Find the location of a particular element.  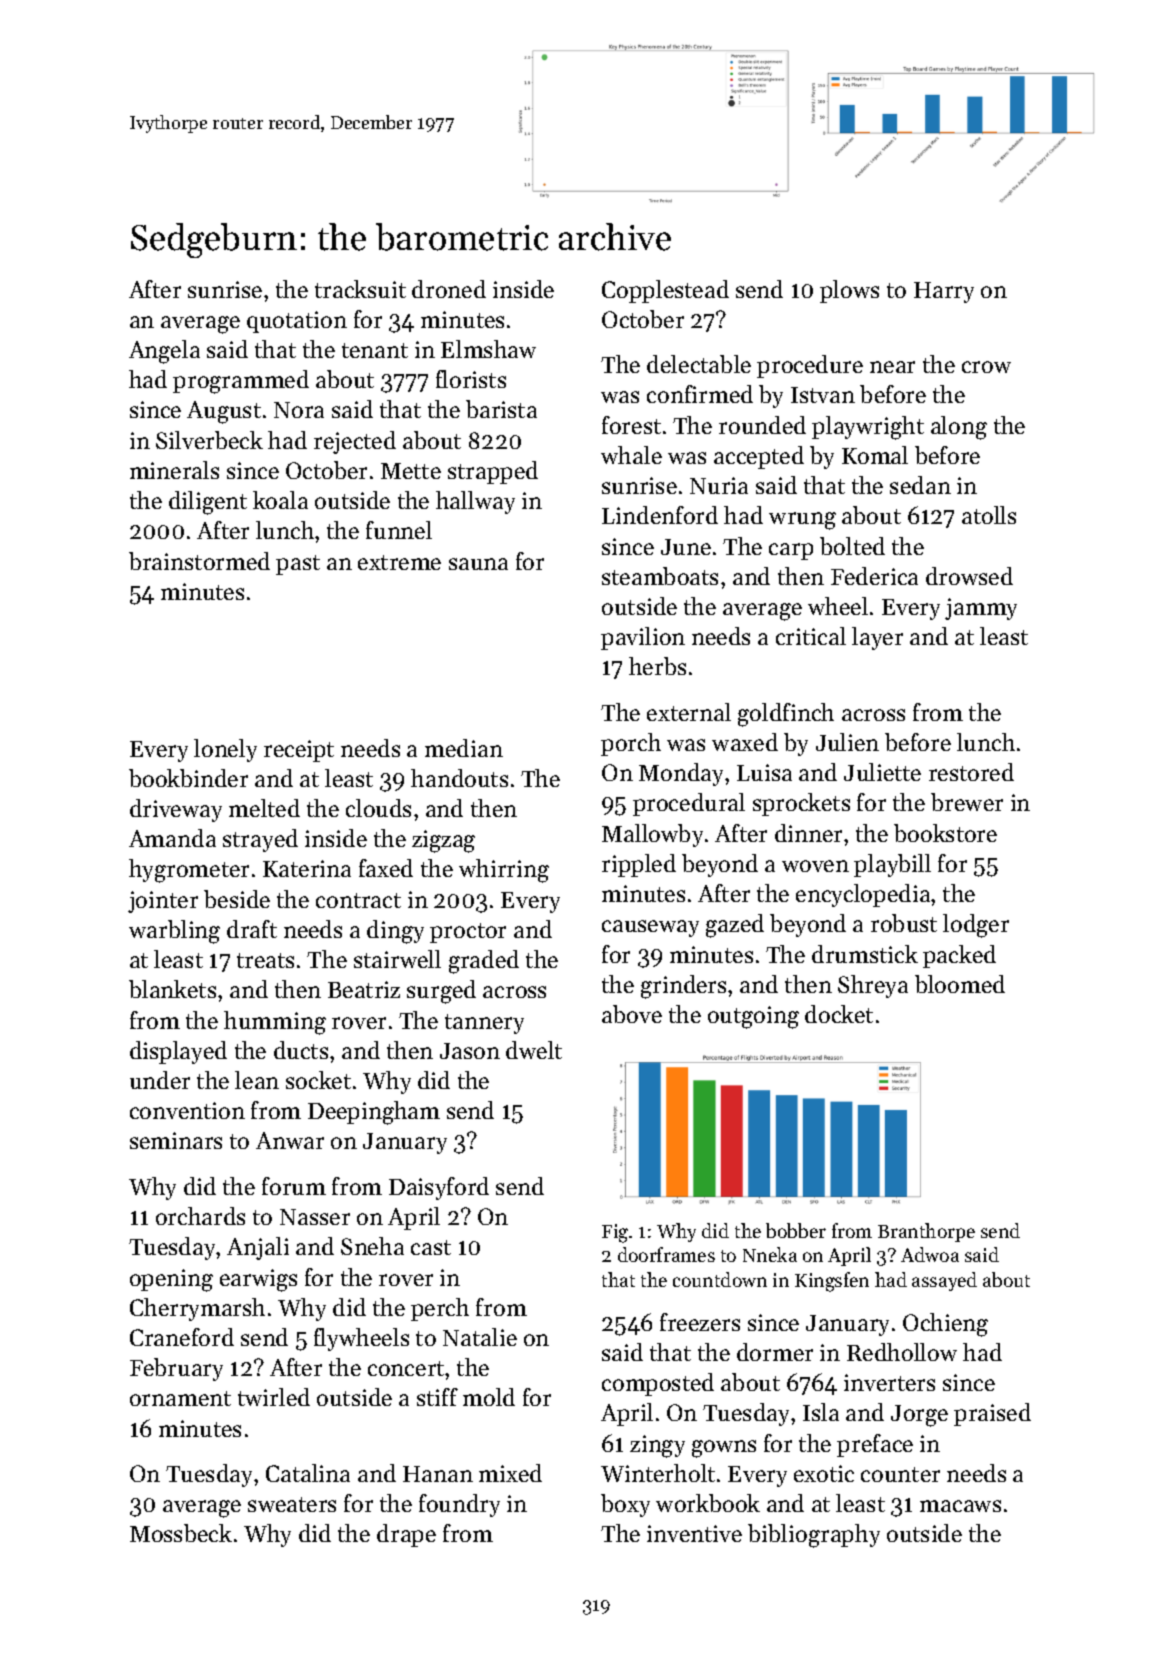

sauna is located at coordinates (478, 564).
